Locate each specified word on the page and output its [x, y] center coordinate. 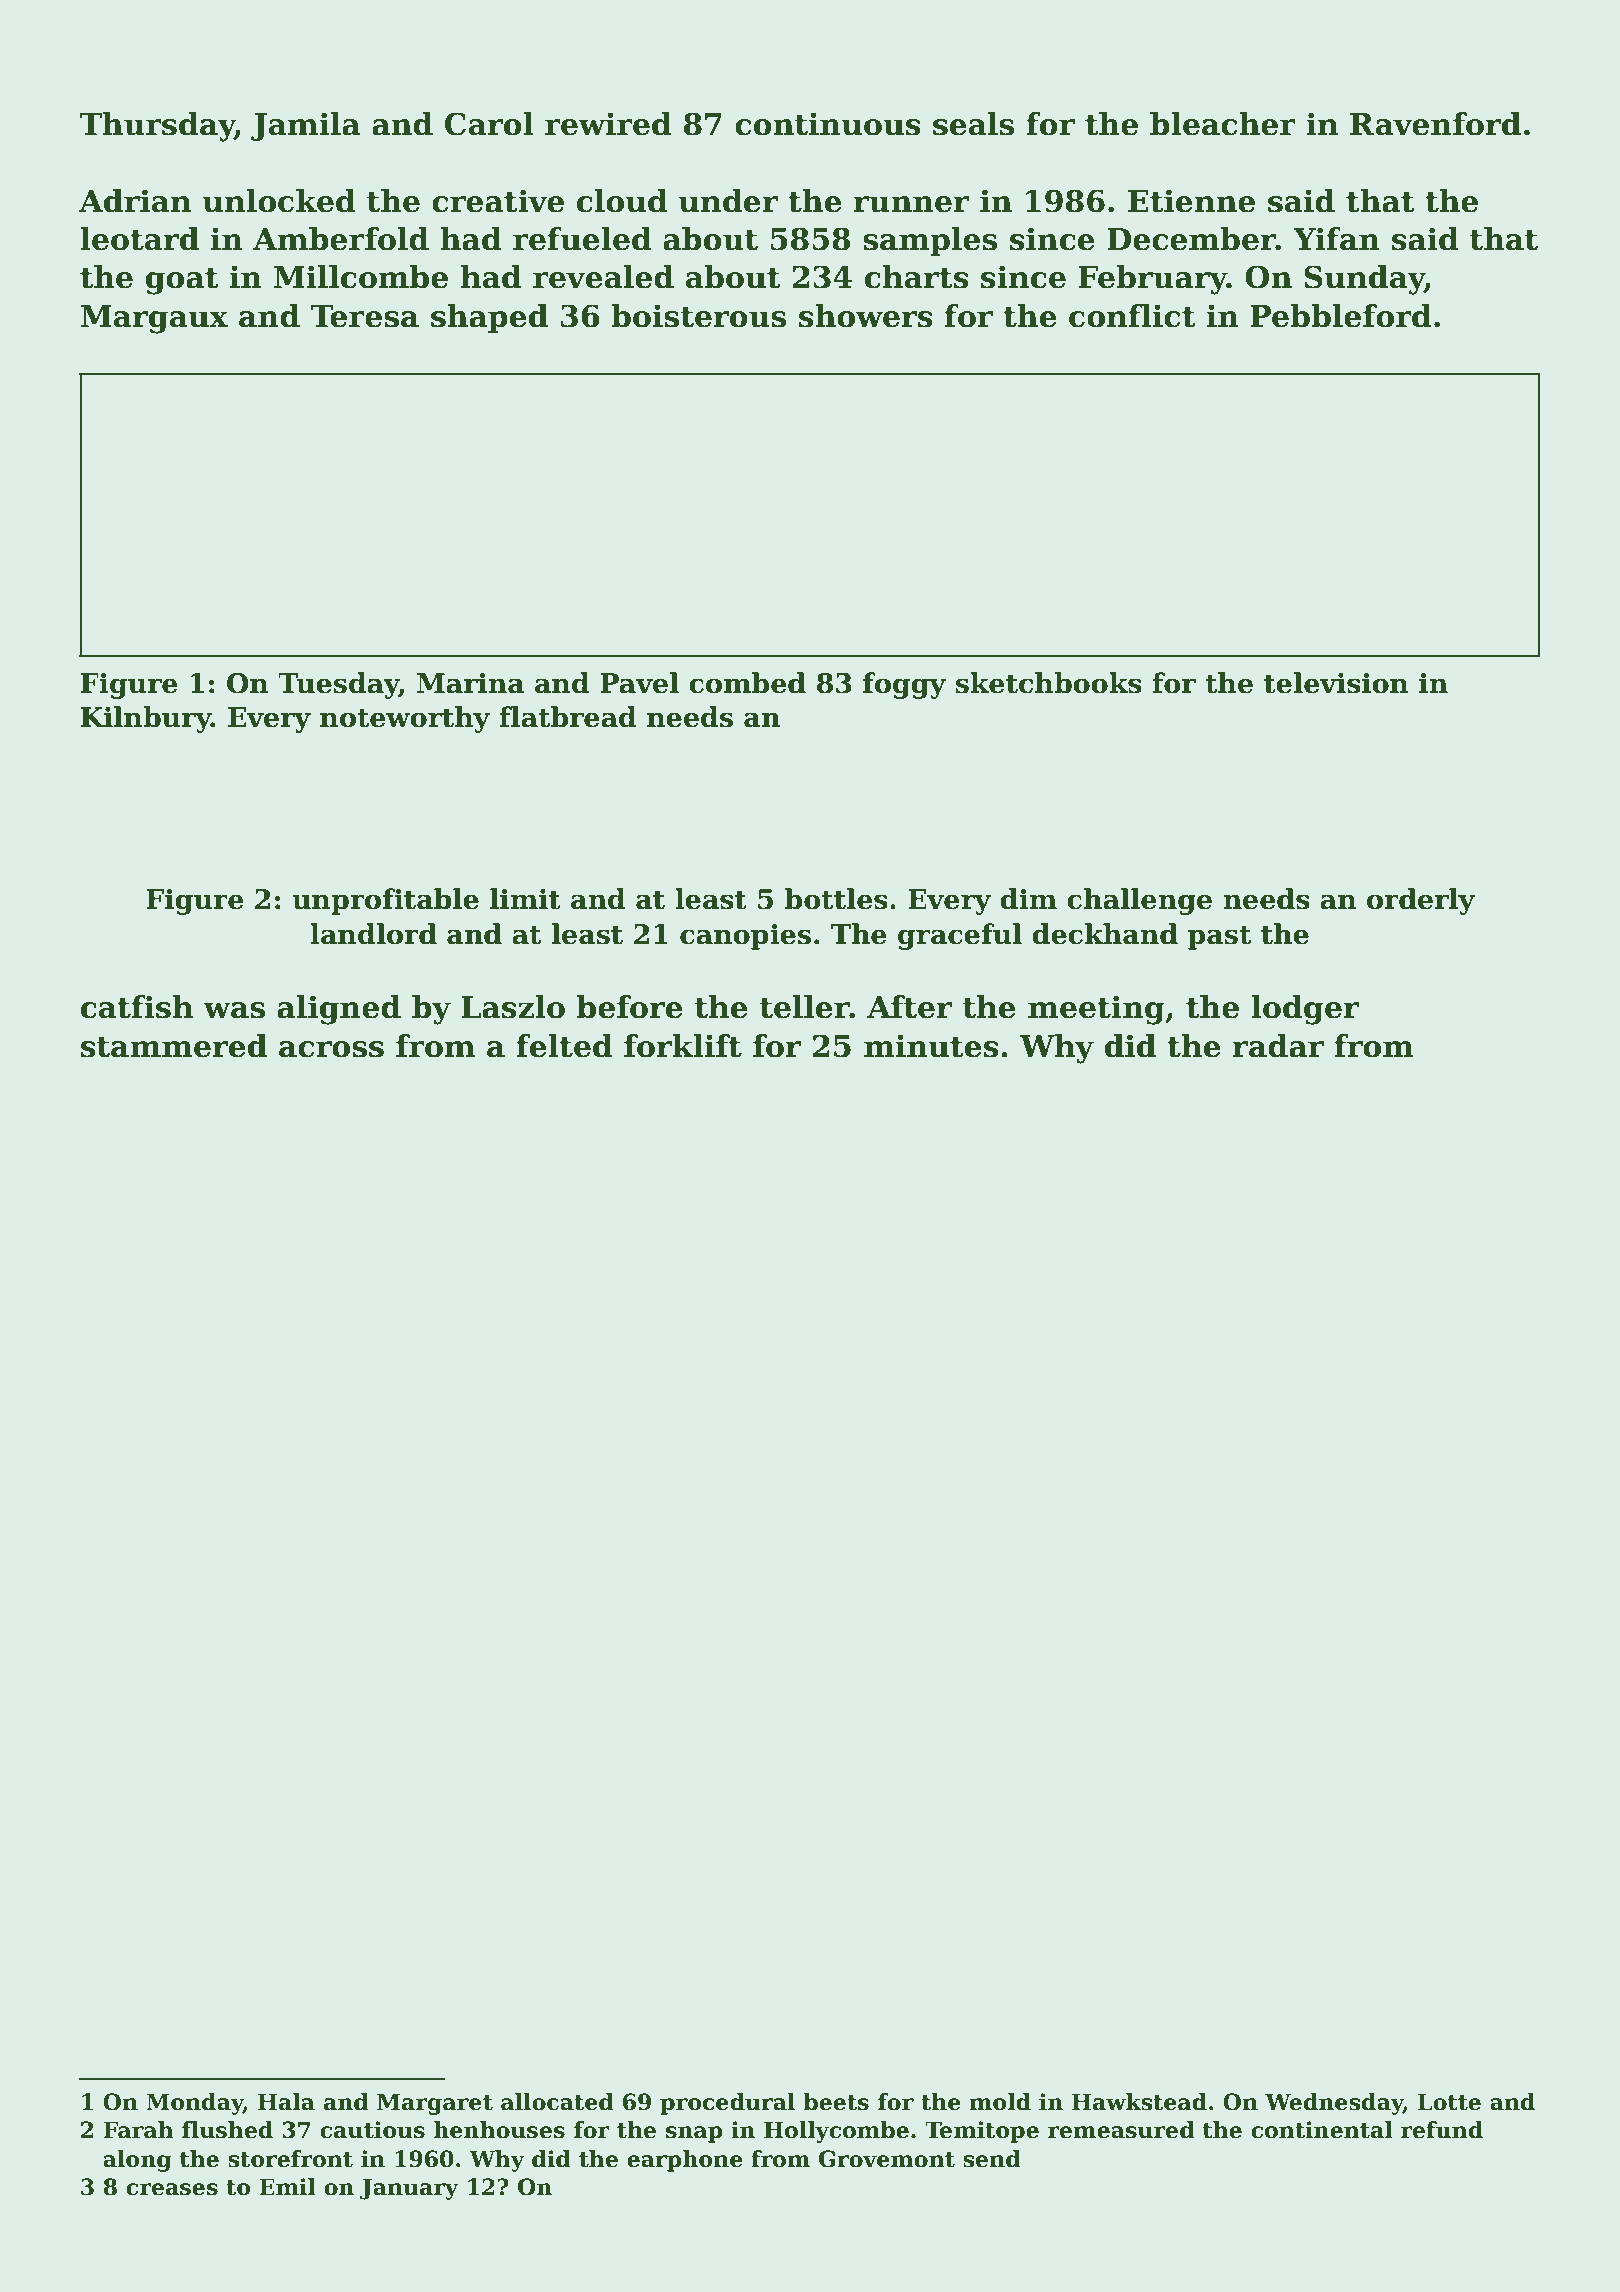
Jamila [305, 126]
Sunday [1364, 280]
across [331, 1049]
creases [172, 2189]
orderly [1421, 901]
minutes [931, 1046]
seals [973, 124]
